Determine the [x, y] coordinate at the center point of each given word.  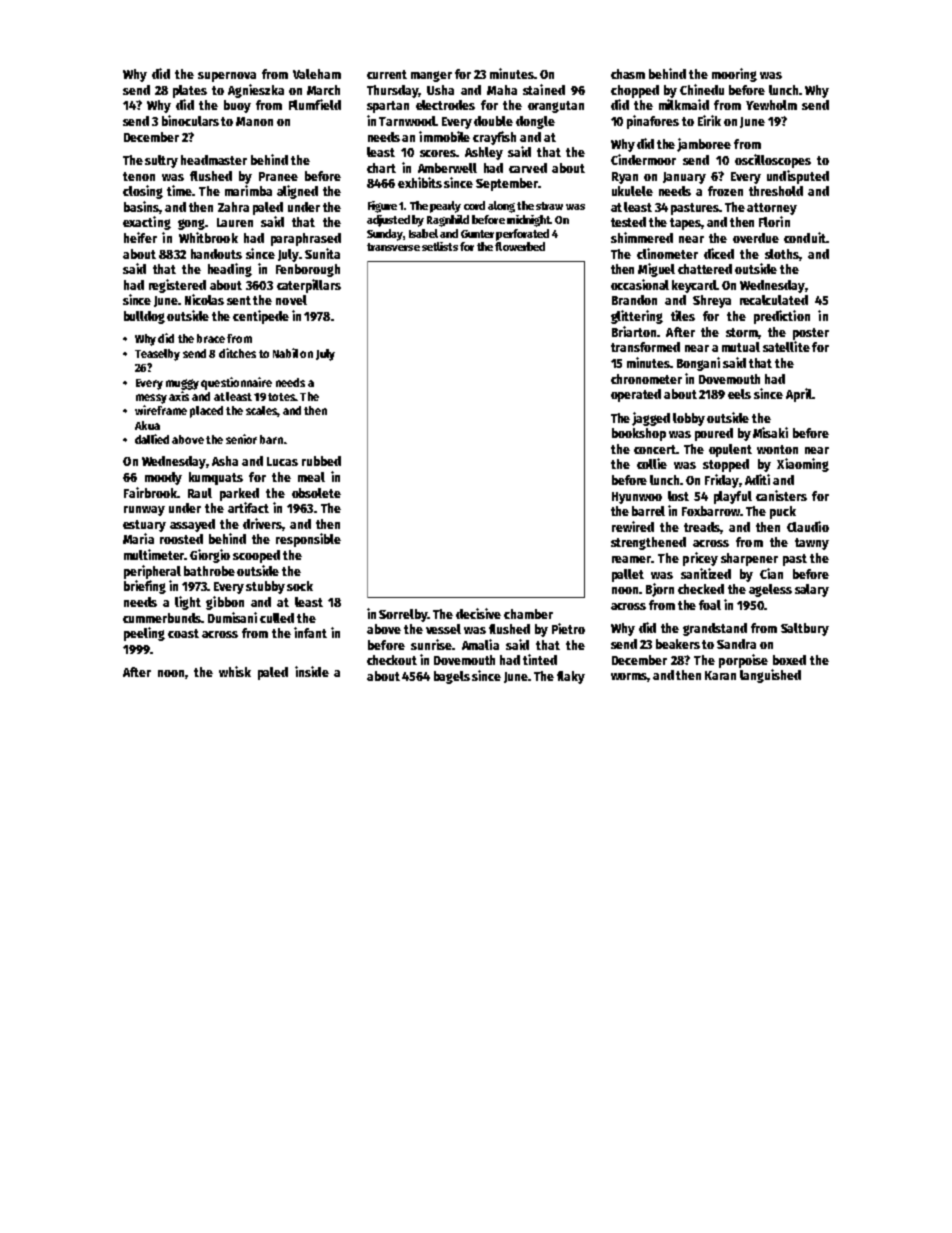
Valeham [317, 74]
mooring [734, 75]
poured [714, 434]
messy [151, 399]
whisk [235, 671]
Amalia [480, 644]
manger [431, 76]
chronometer [646, 379]
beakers [678, 644]
